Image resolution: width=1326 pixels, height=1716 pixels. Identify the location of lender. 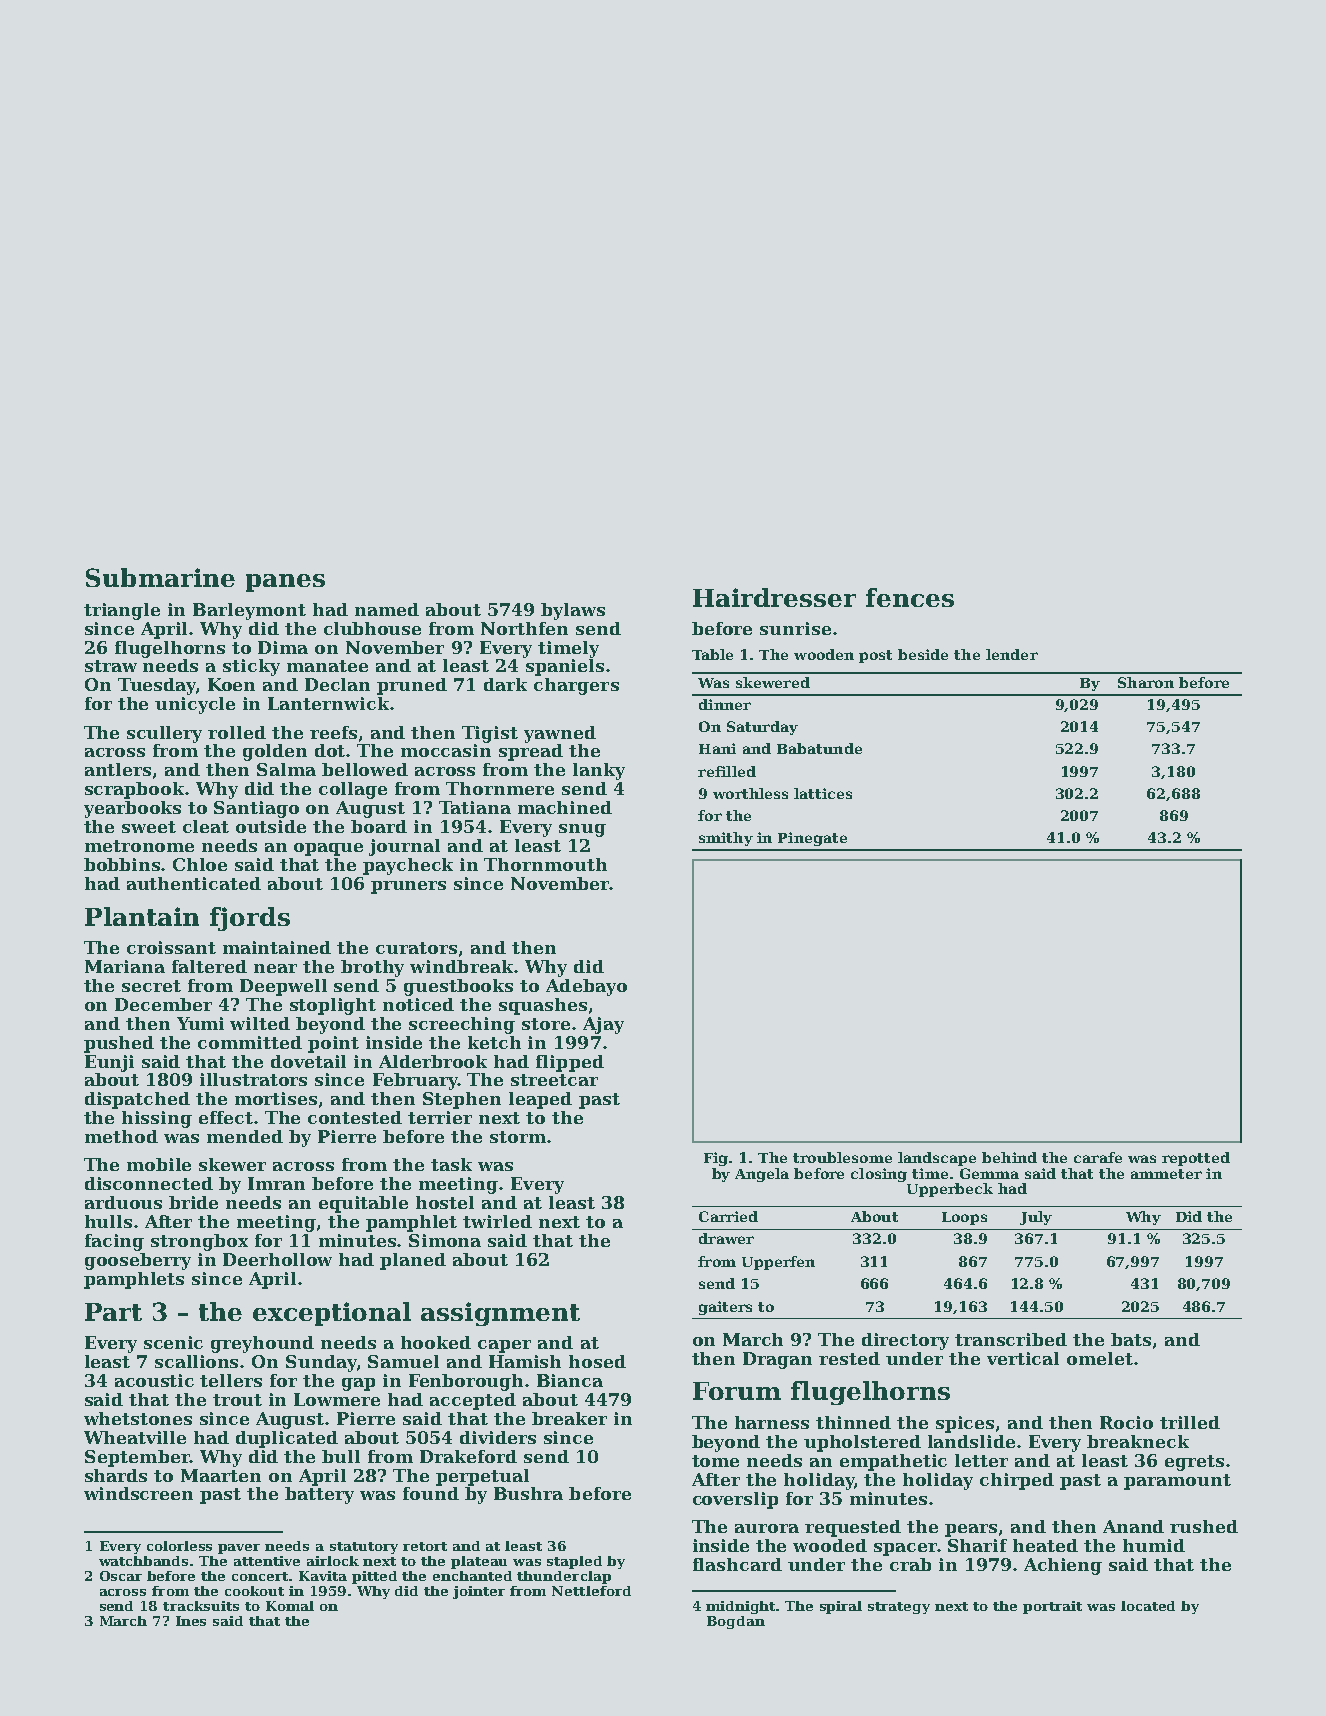
(1012, 654).
